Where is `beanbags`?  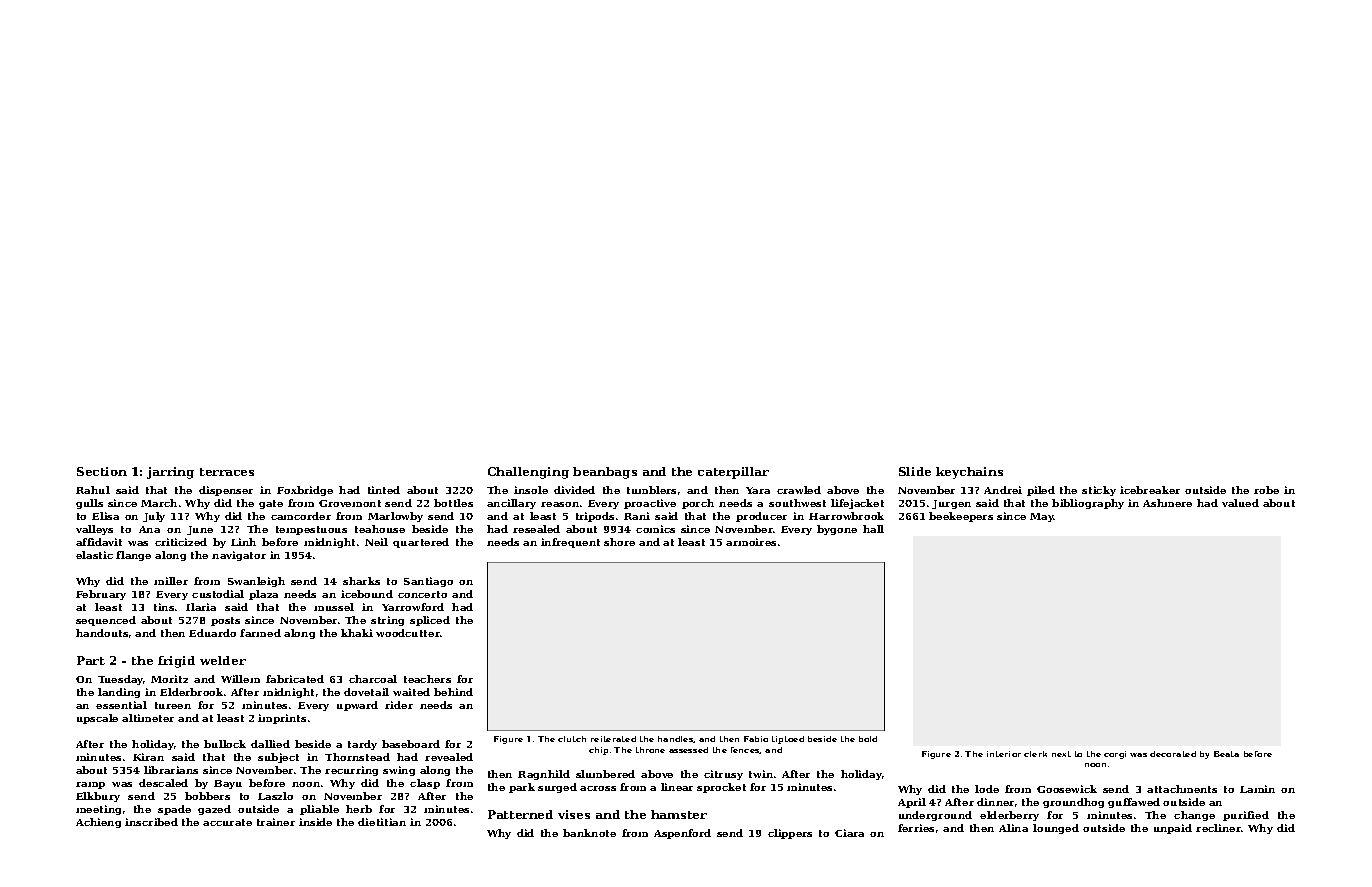 beanbags is located at coordinates (605, 473).
